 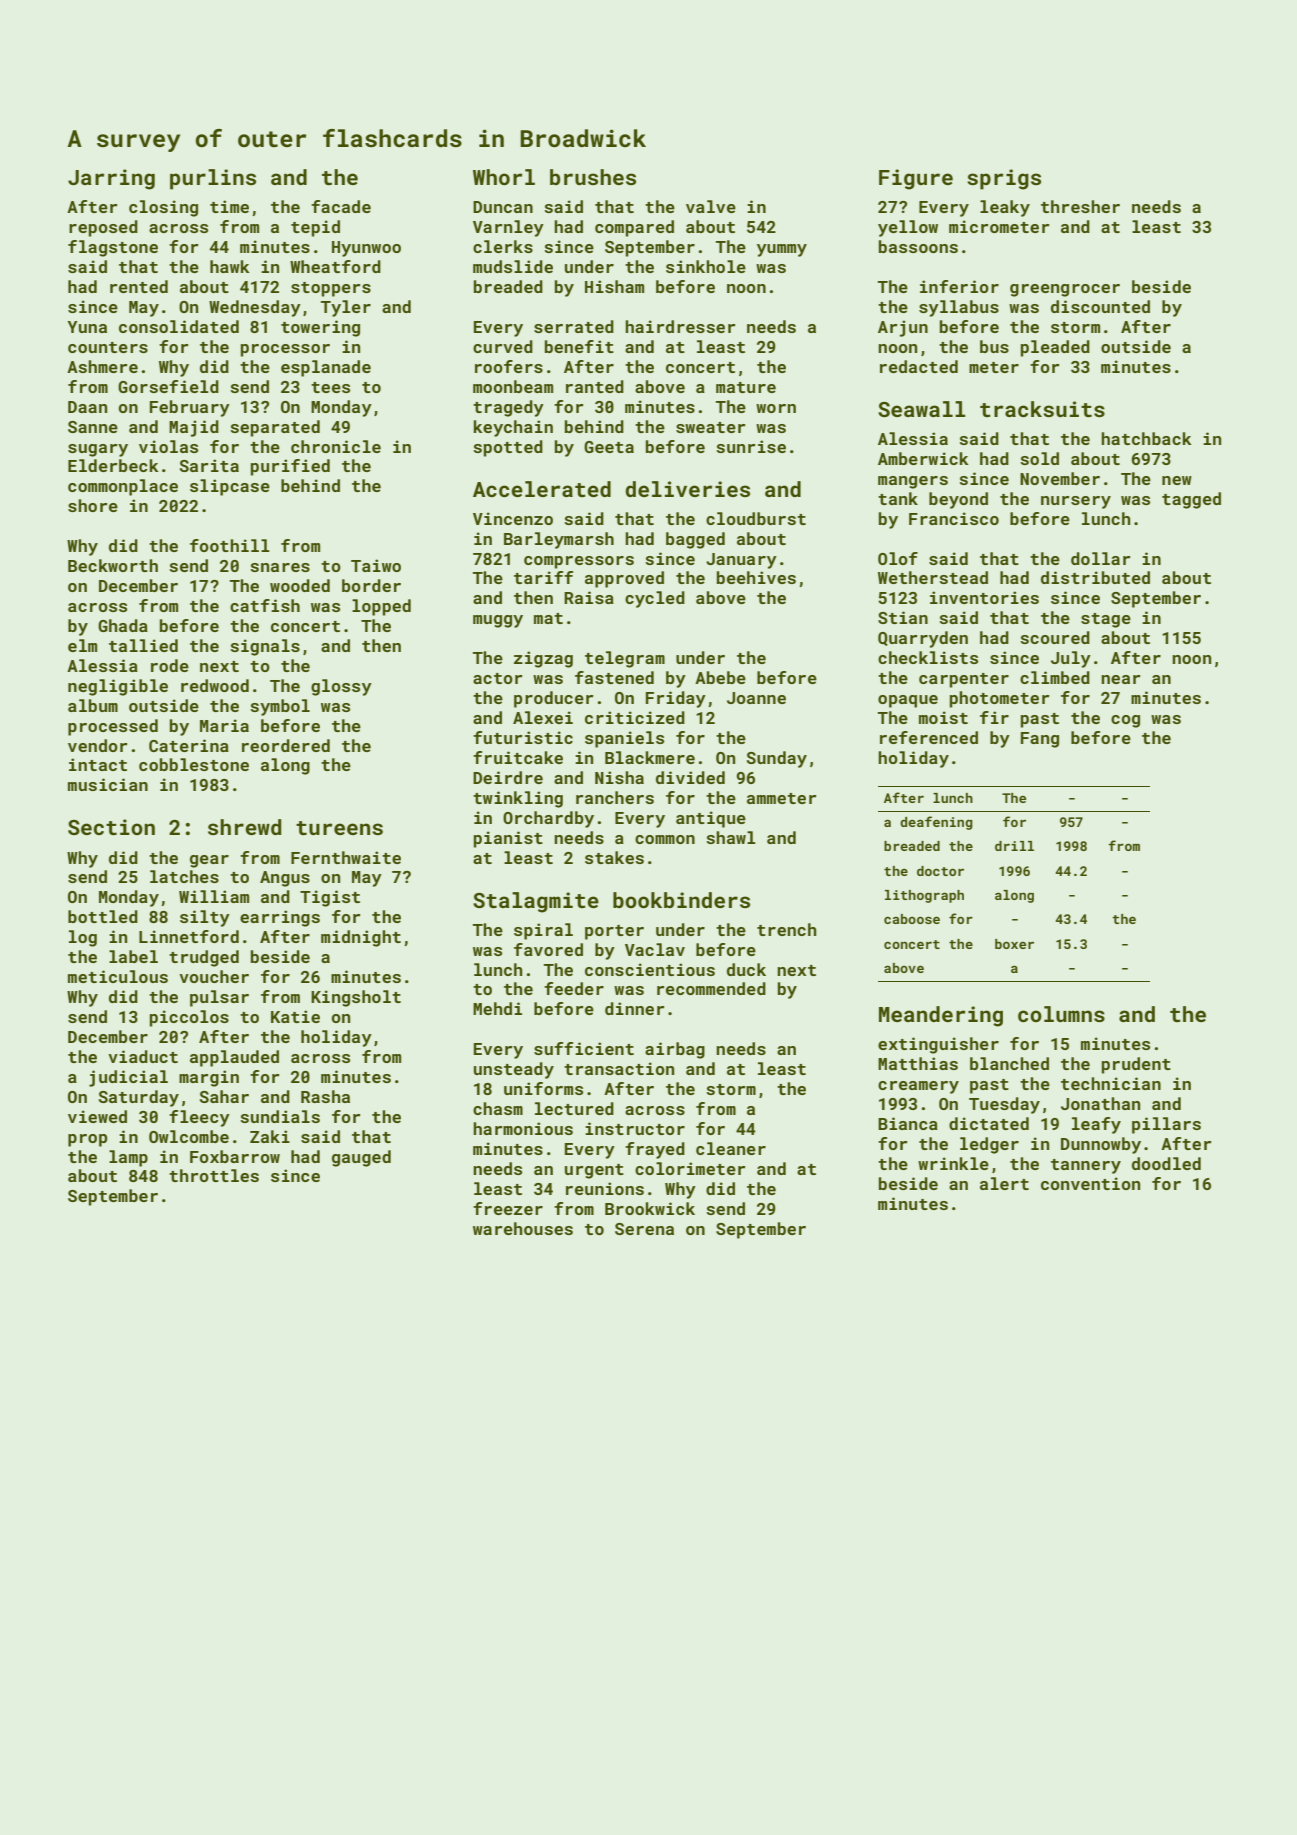 I want to click on purlins, so click(x=213, y=179).
